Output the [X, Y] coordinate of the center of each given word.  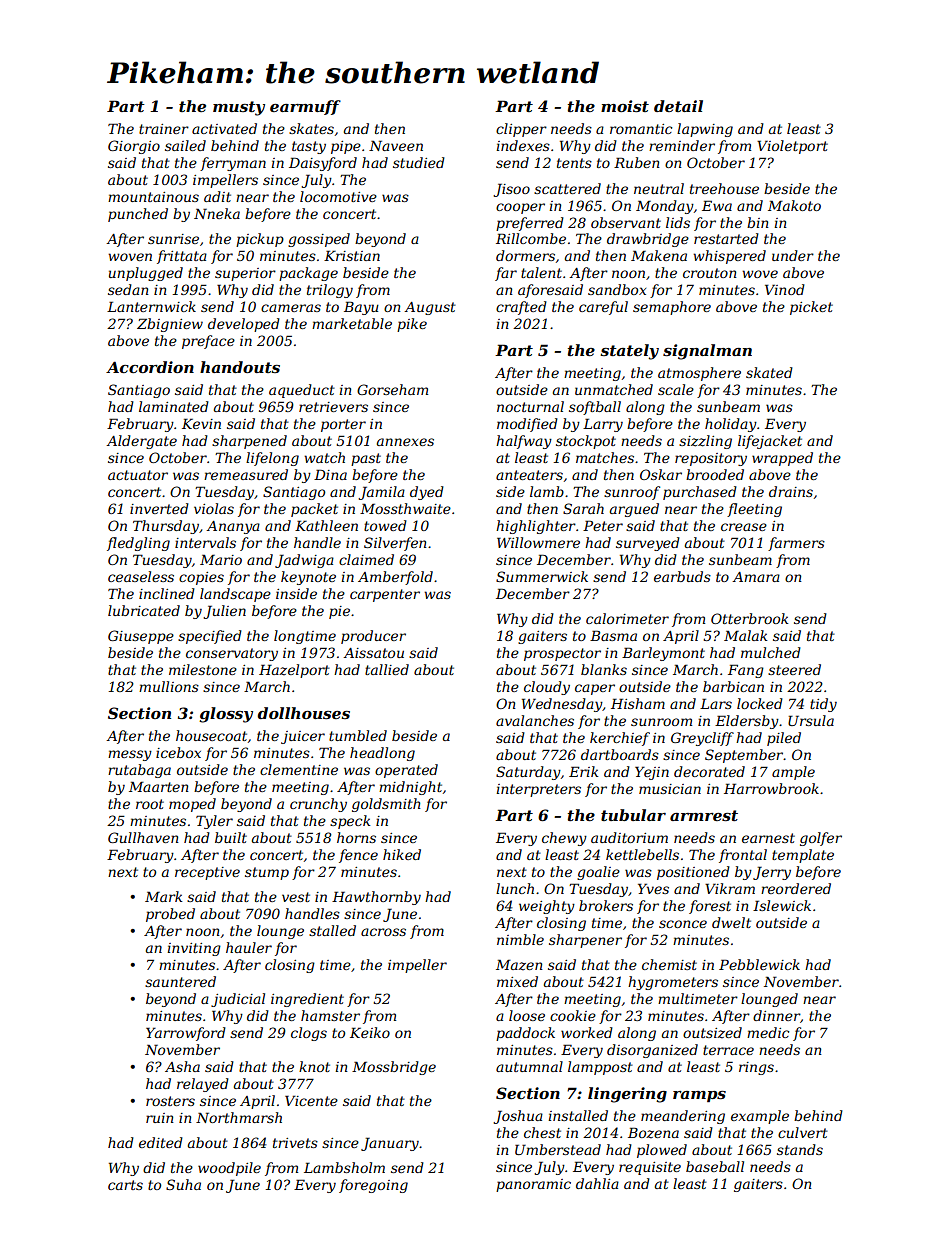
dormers [525, 255]
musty [239, 108]
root [150, 804]
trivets [295, 1143]
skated [769, 372]
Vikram [730, 888]
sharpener [585, 941]
